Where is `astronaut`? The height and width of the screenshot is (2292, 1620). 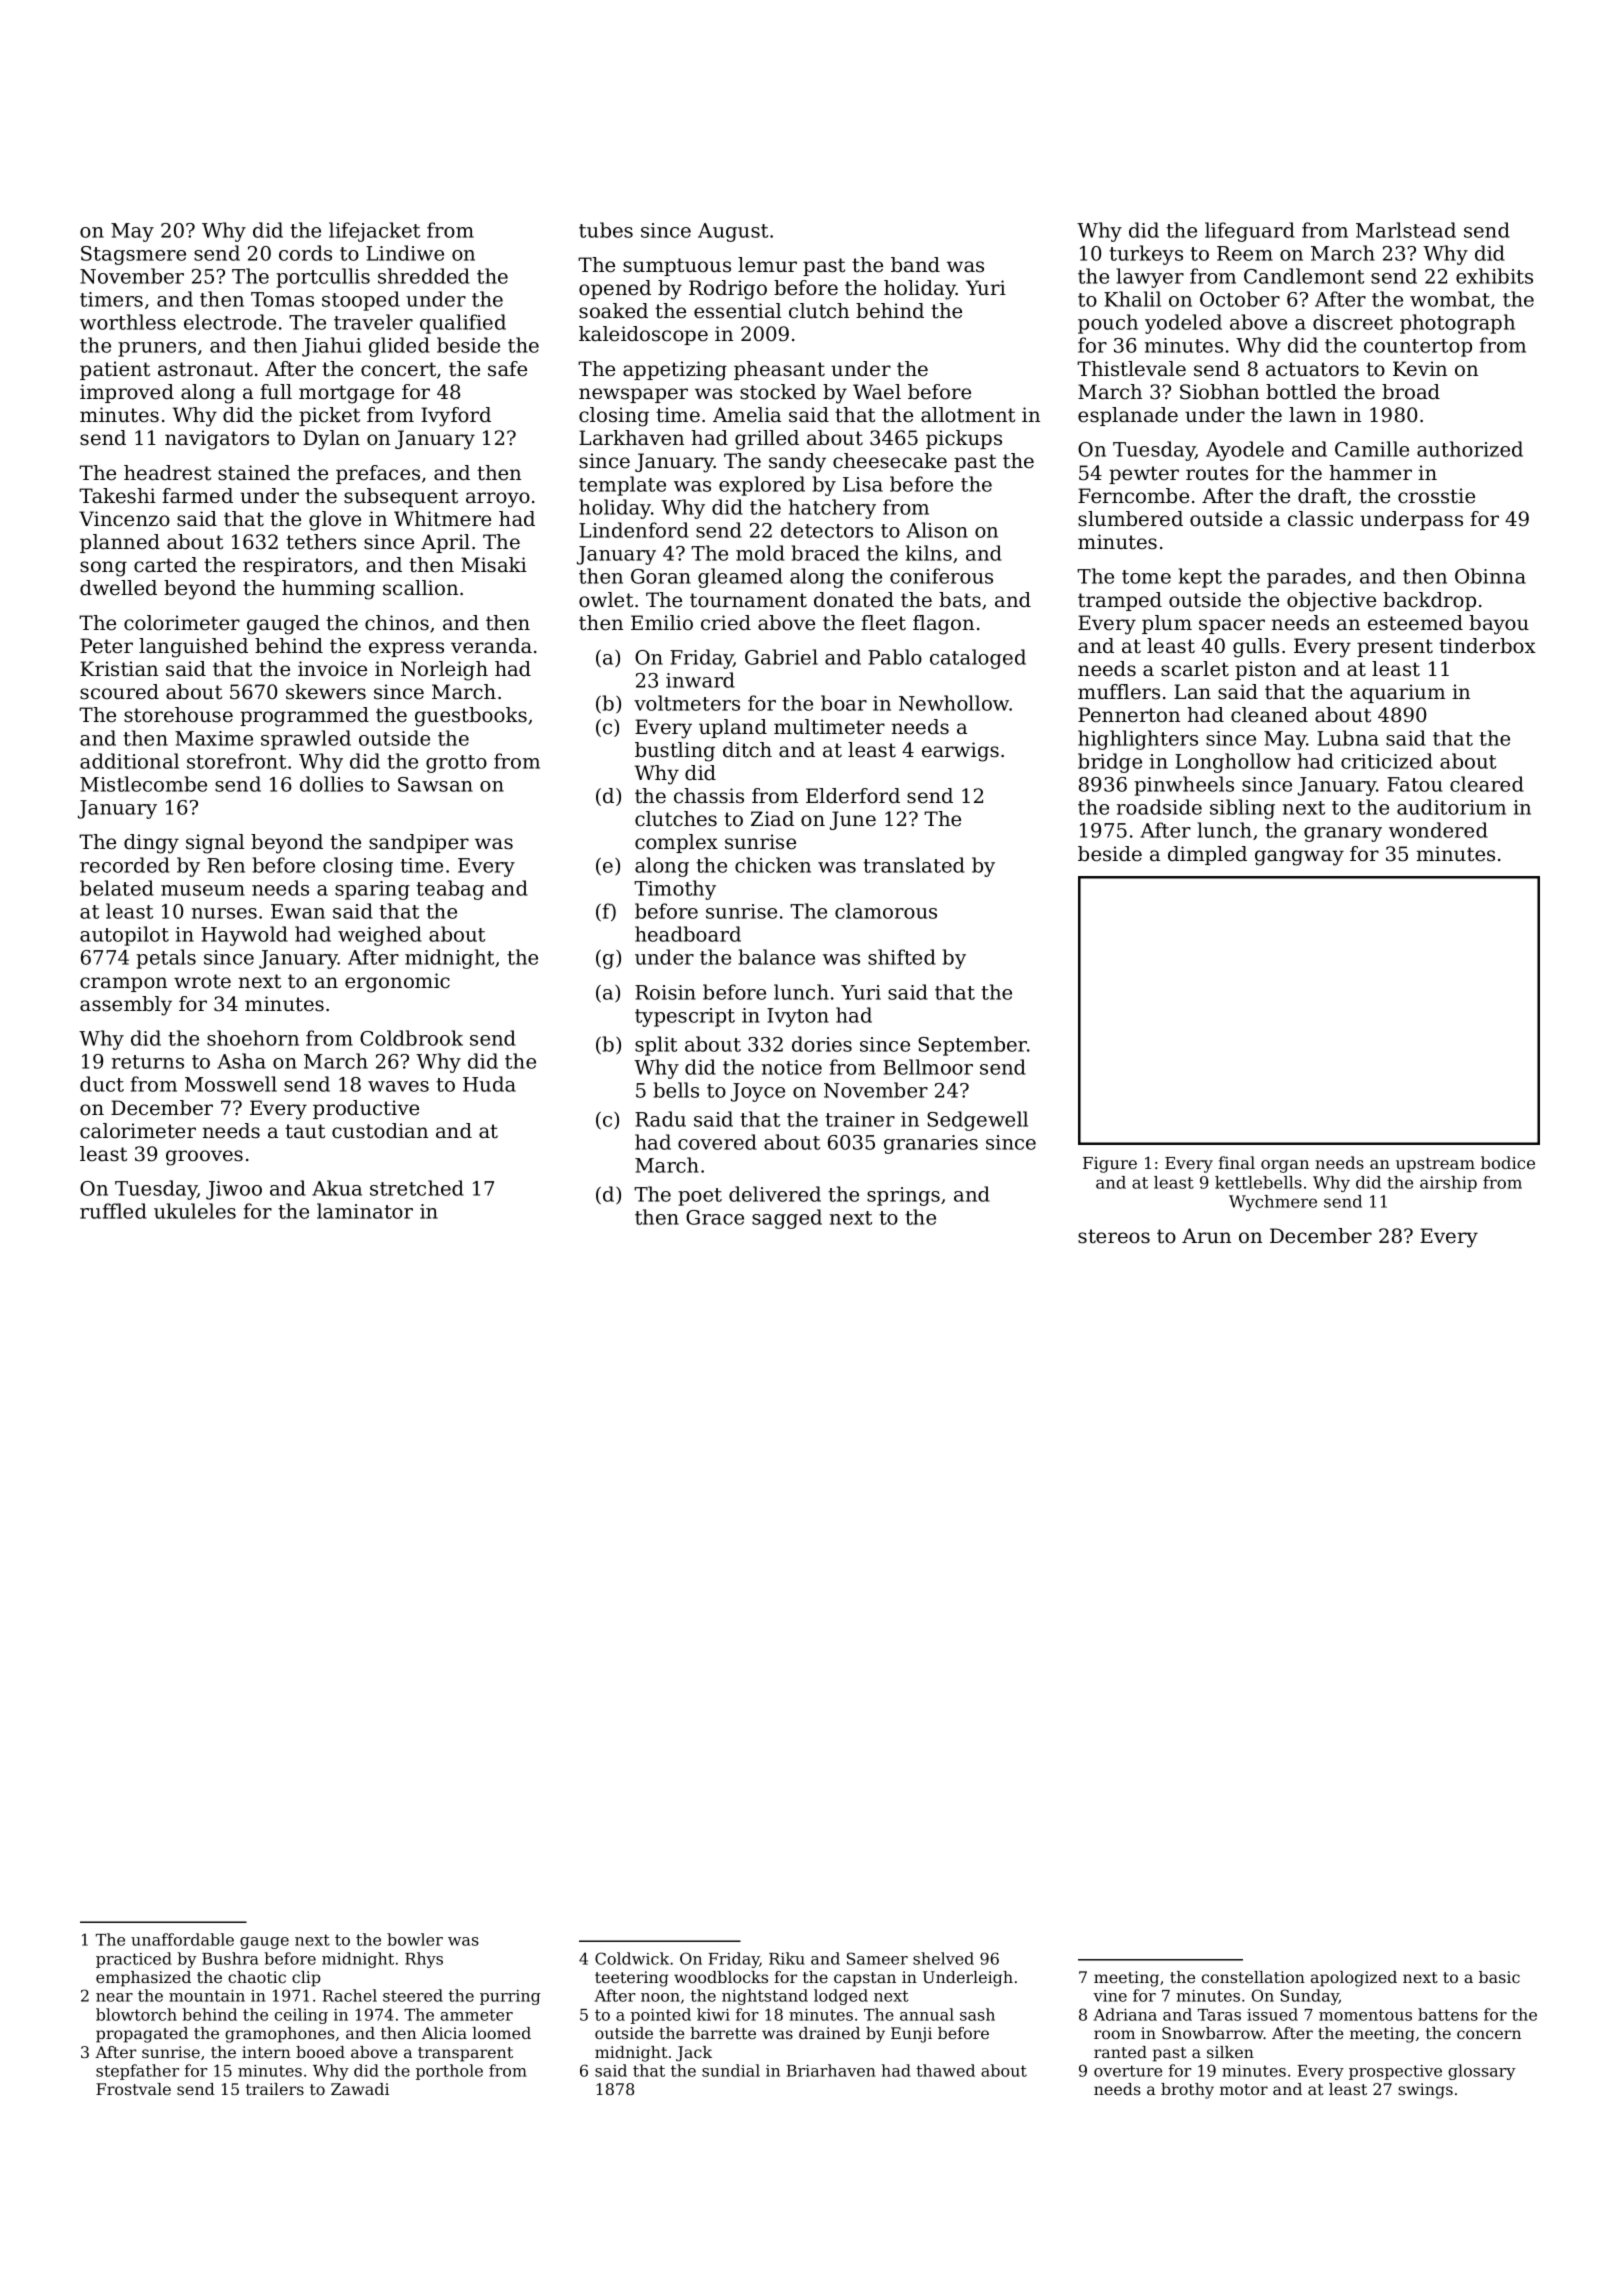 astronaut is located at coordinates (205, 369).
